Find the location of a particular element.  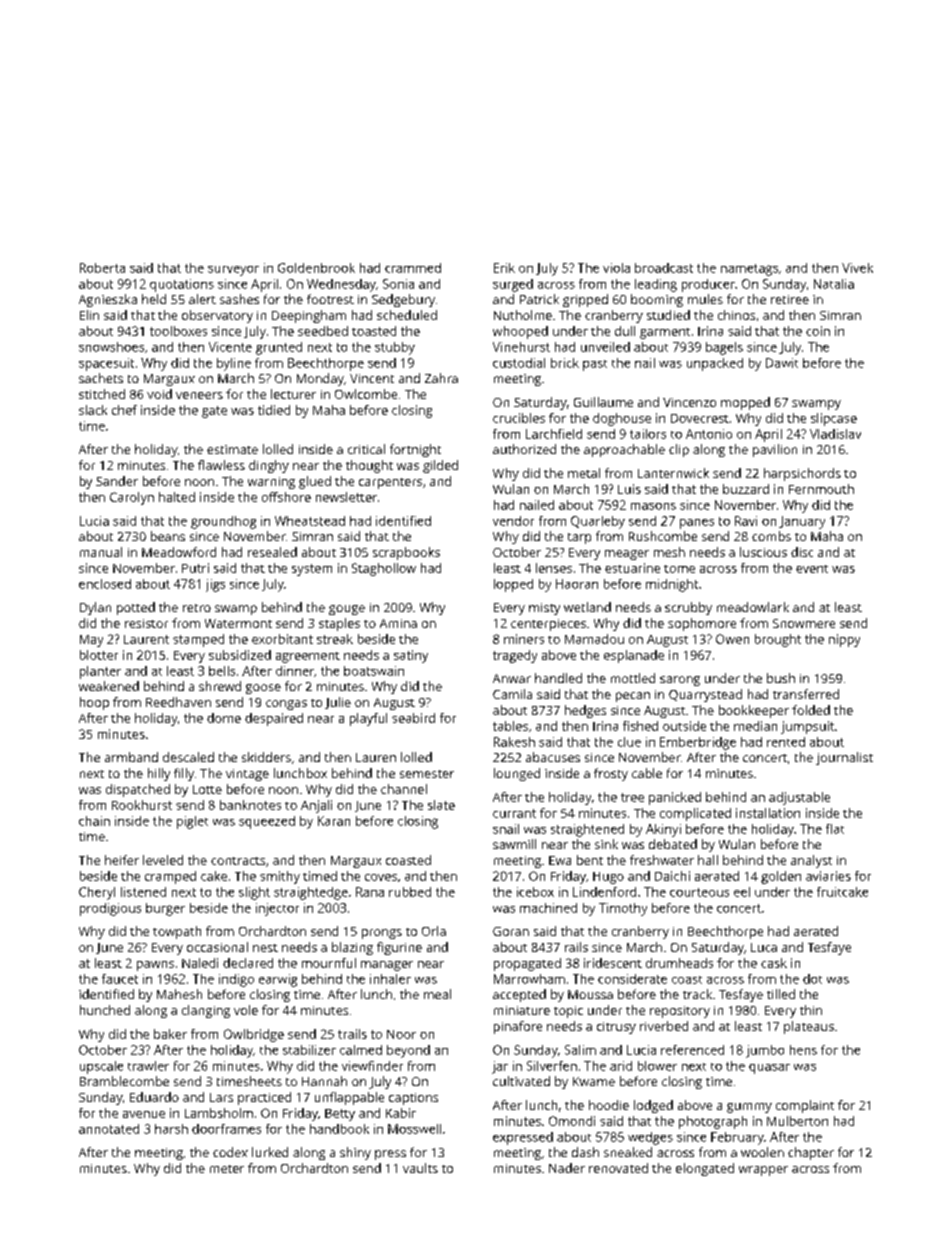

dinner is located at coordinates (295, 671).
